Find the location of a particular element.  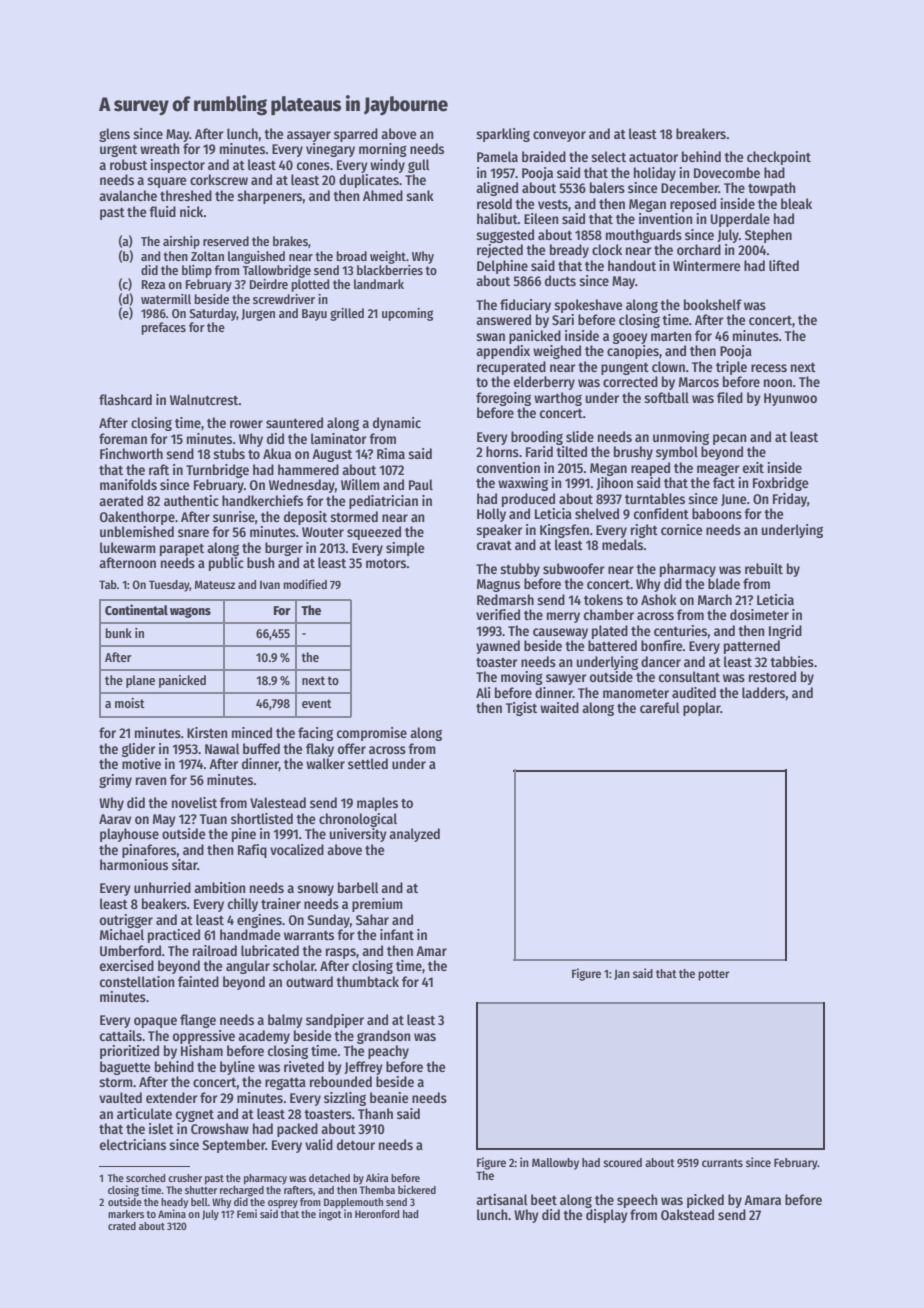

baguette is located at coordinates (125, 1068).
